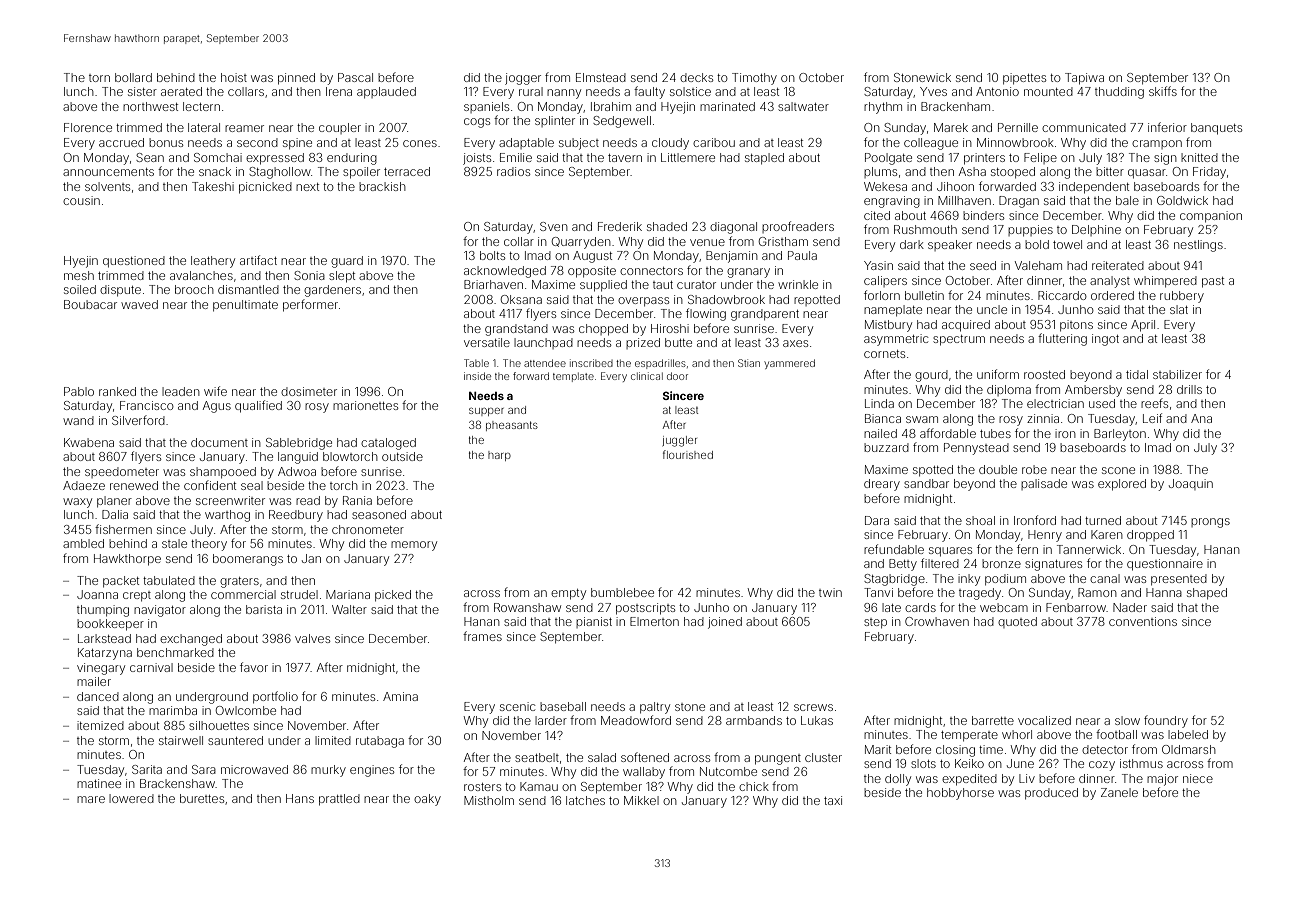 Image resolution: width=1308 pixels, height=924 pixels. What do you see at coordinates (1216, 129) in the image?
I see `banquets` at bounding box center [1216, 129].
